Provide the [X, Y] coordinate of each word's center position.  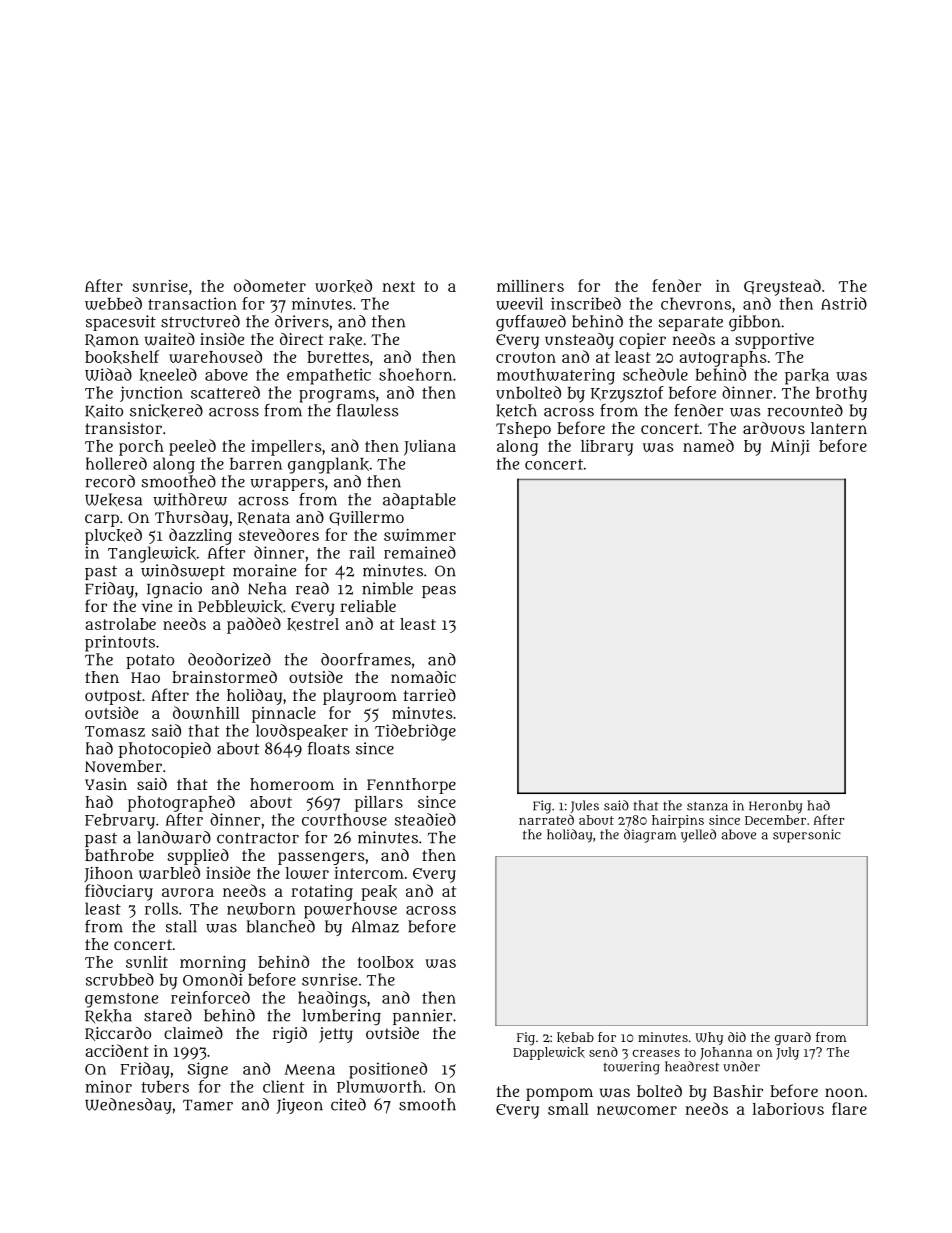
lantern [839, 428]
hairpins [678, 821]
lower [307, 873]
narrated [546, 820]
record [110, 481]
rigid [290, 1035]
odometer [270, 285]
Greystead [782, 287]
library [607, 448]
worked [343, 286]
